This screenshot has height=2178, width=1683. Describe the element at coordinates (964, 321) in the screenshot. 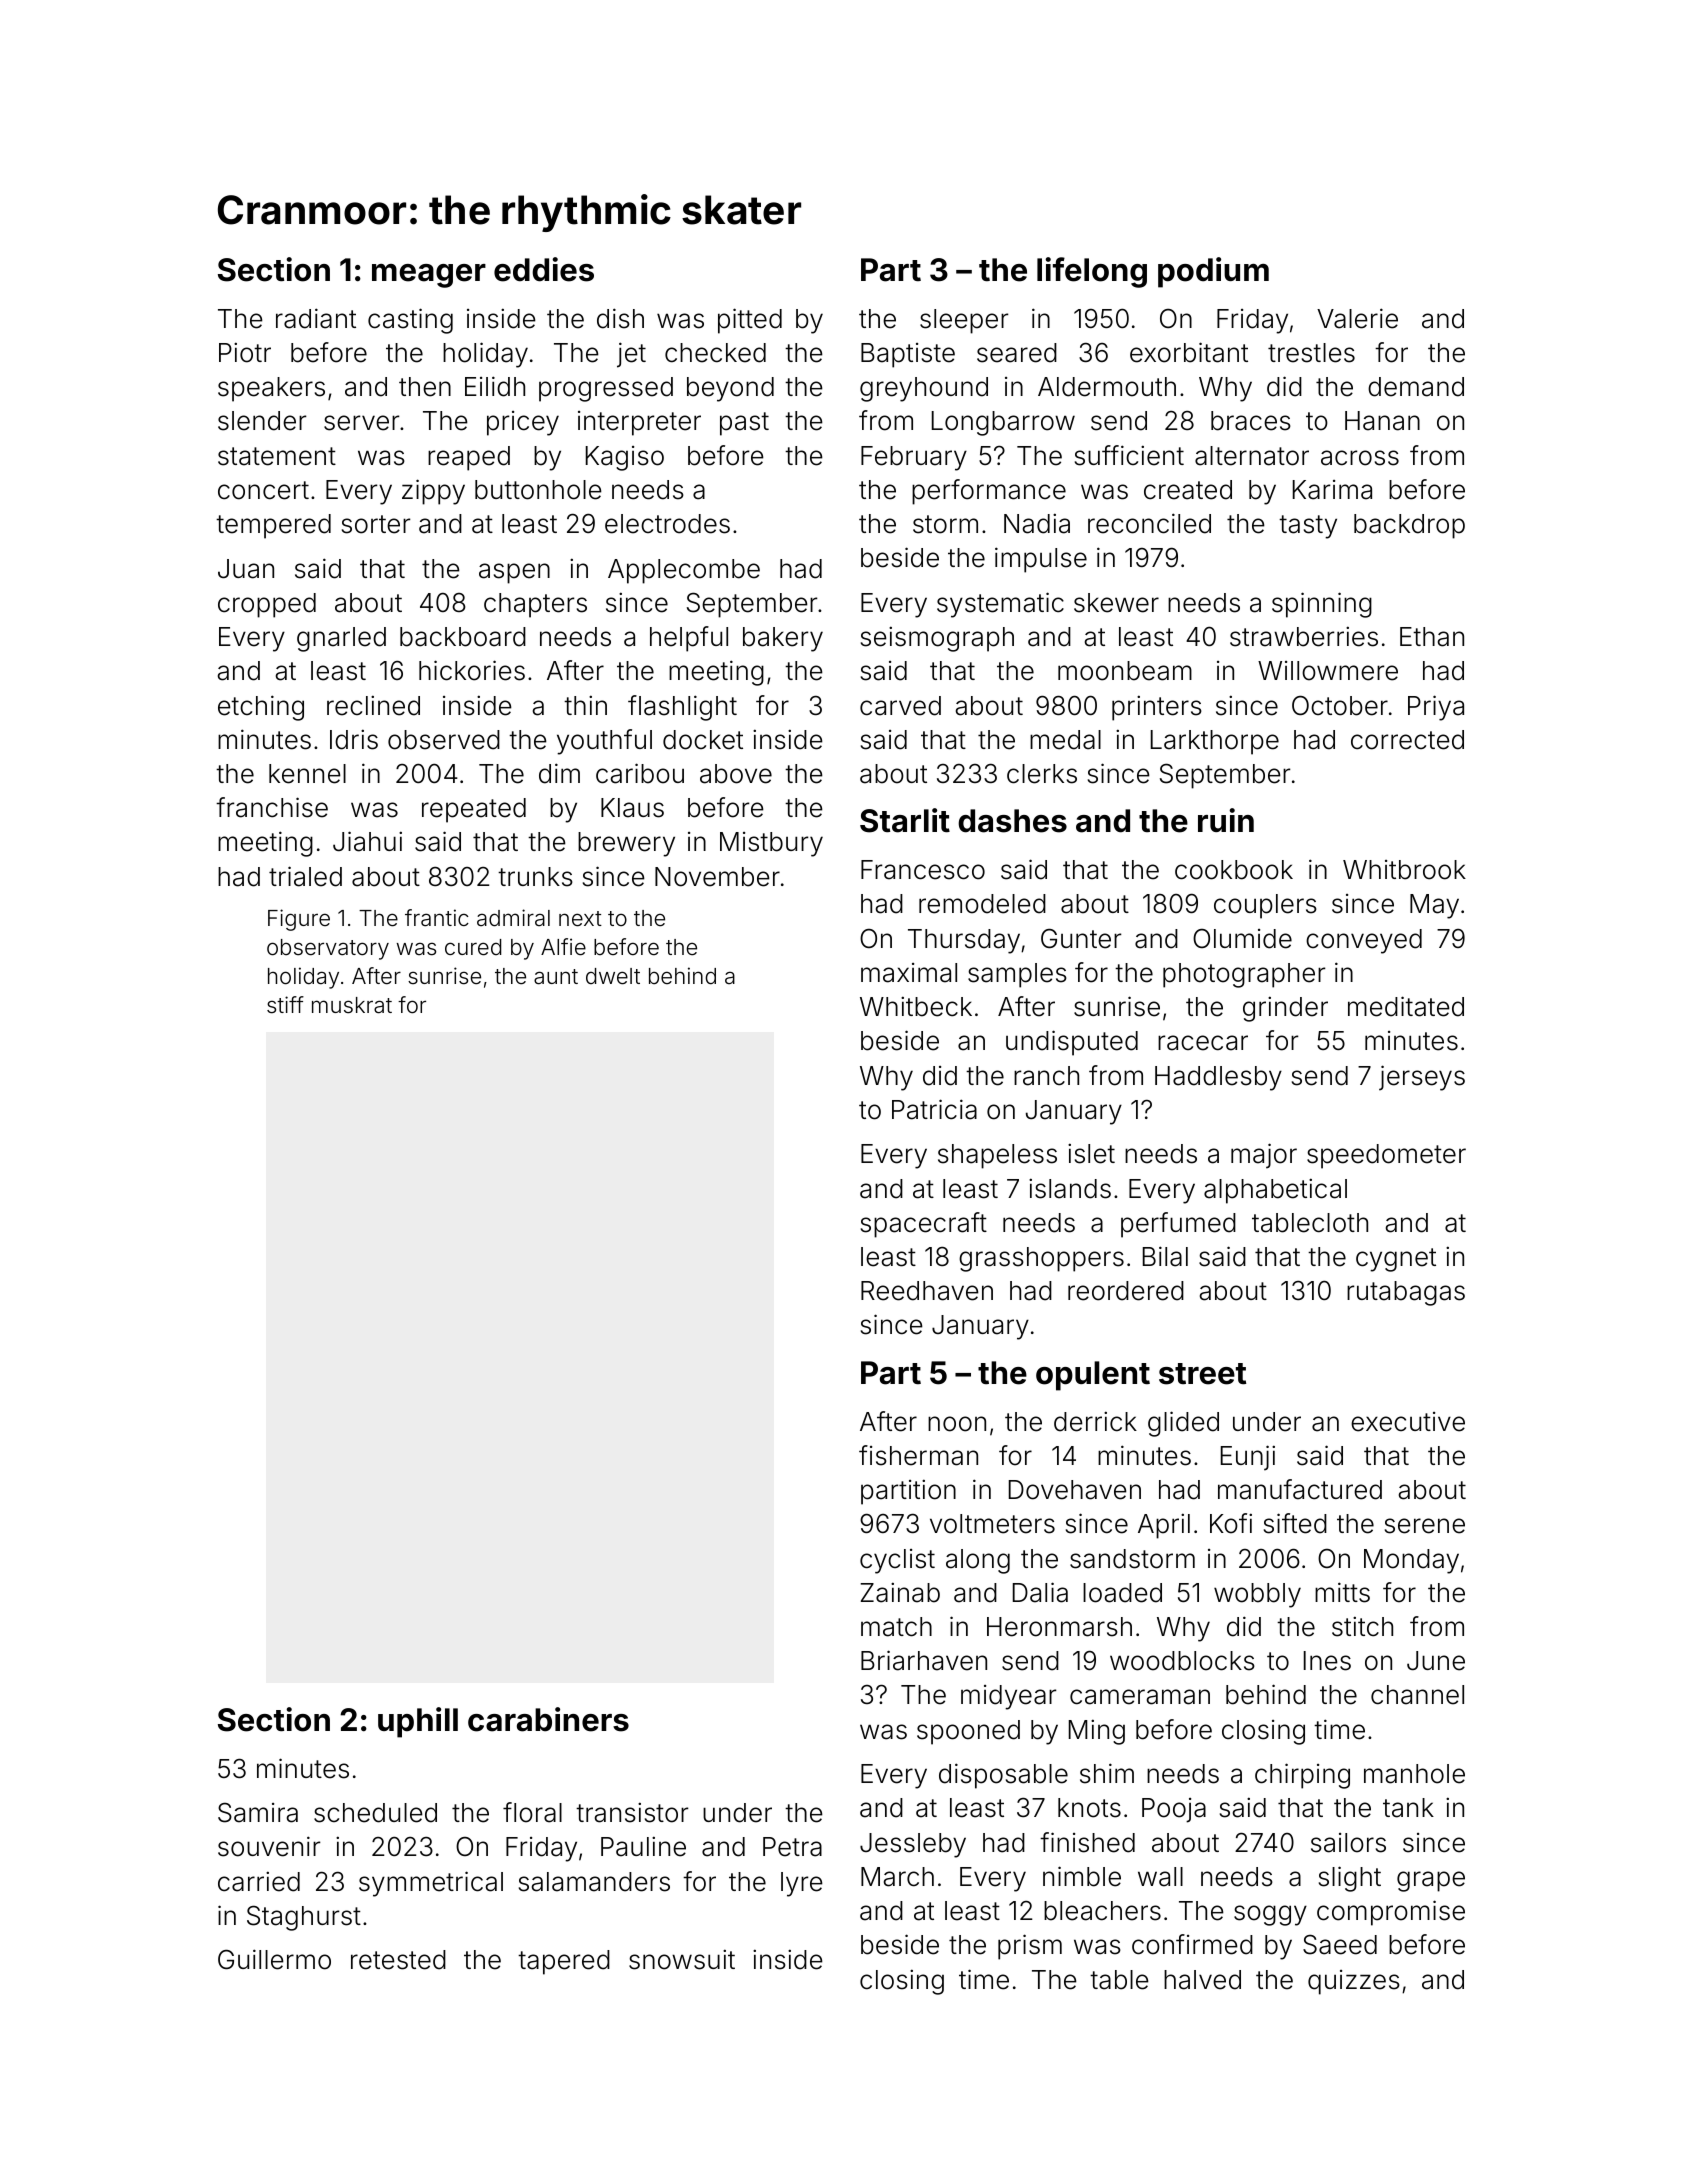

I see `sleeper` at that location.
